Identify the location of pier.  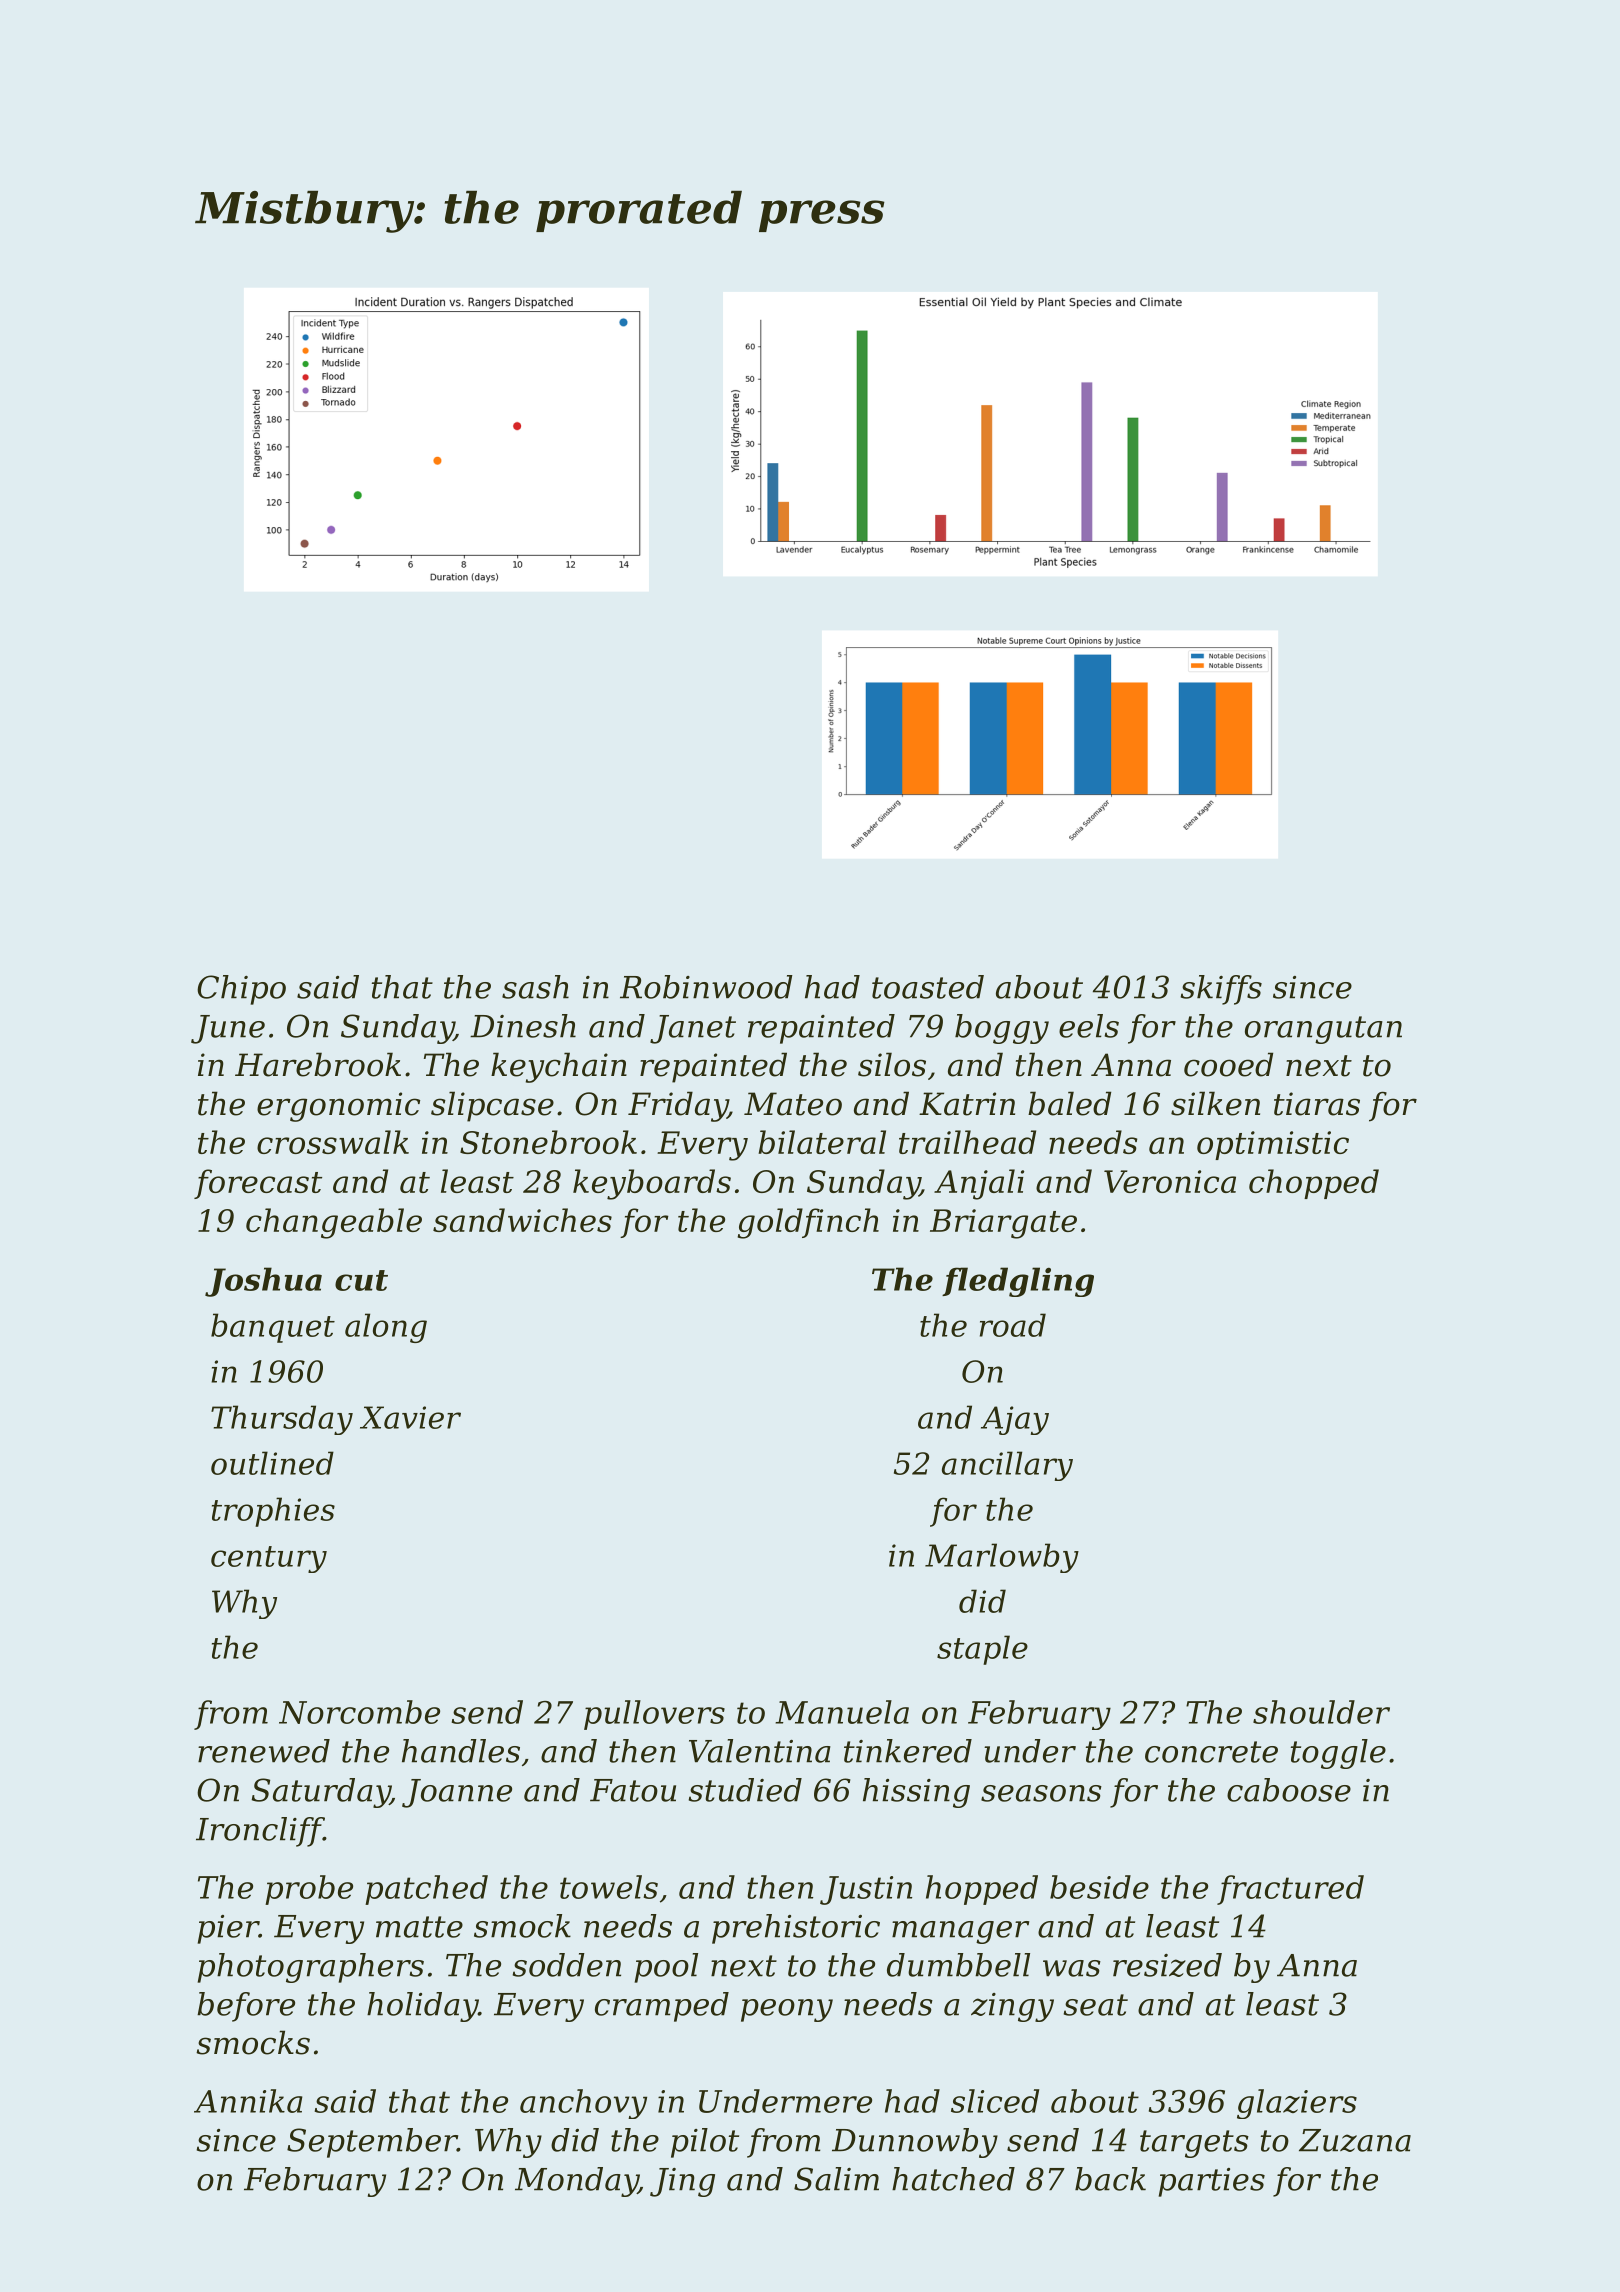
(228, 1929).
